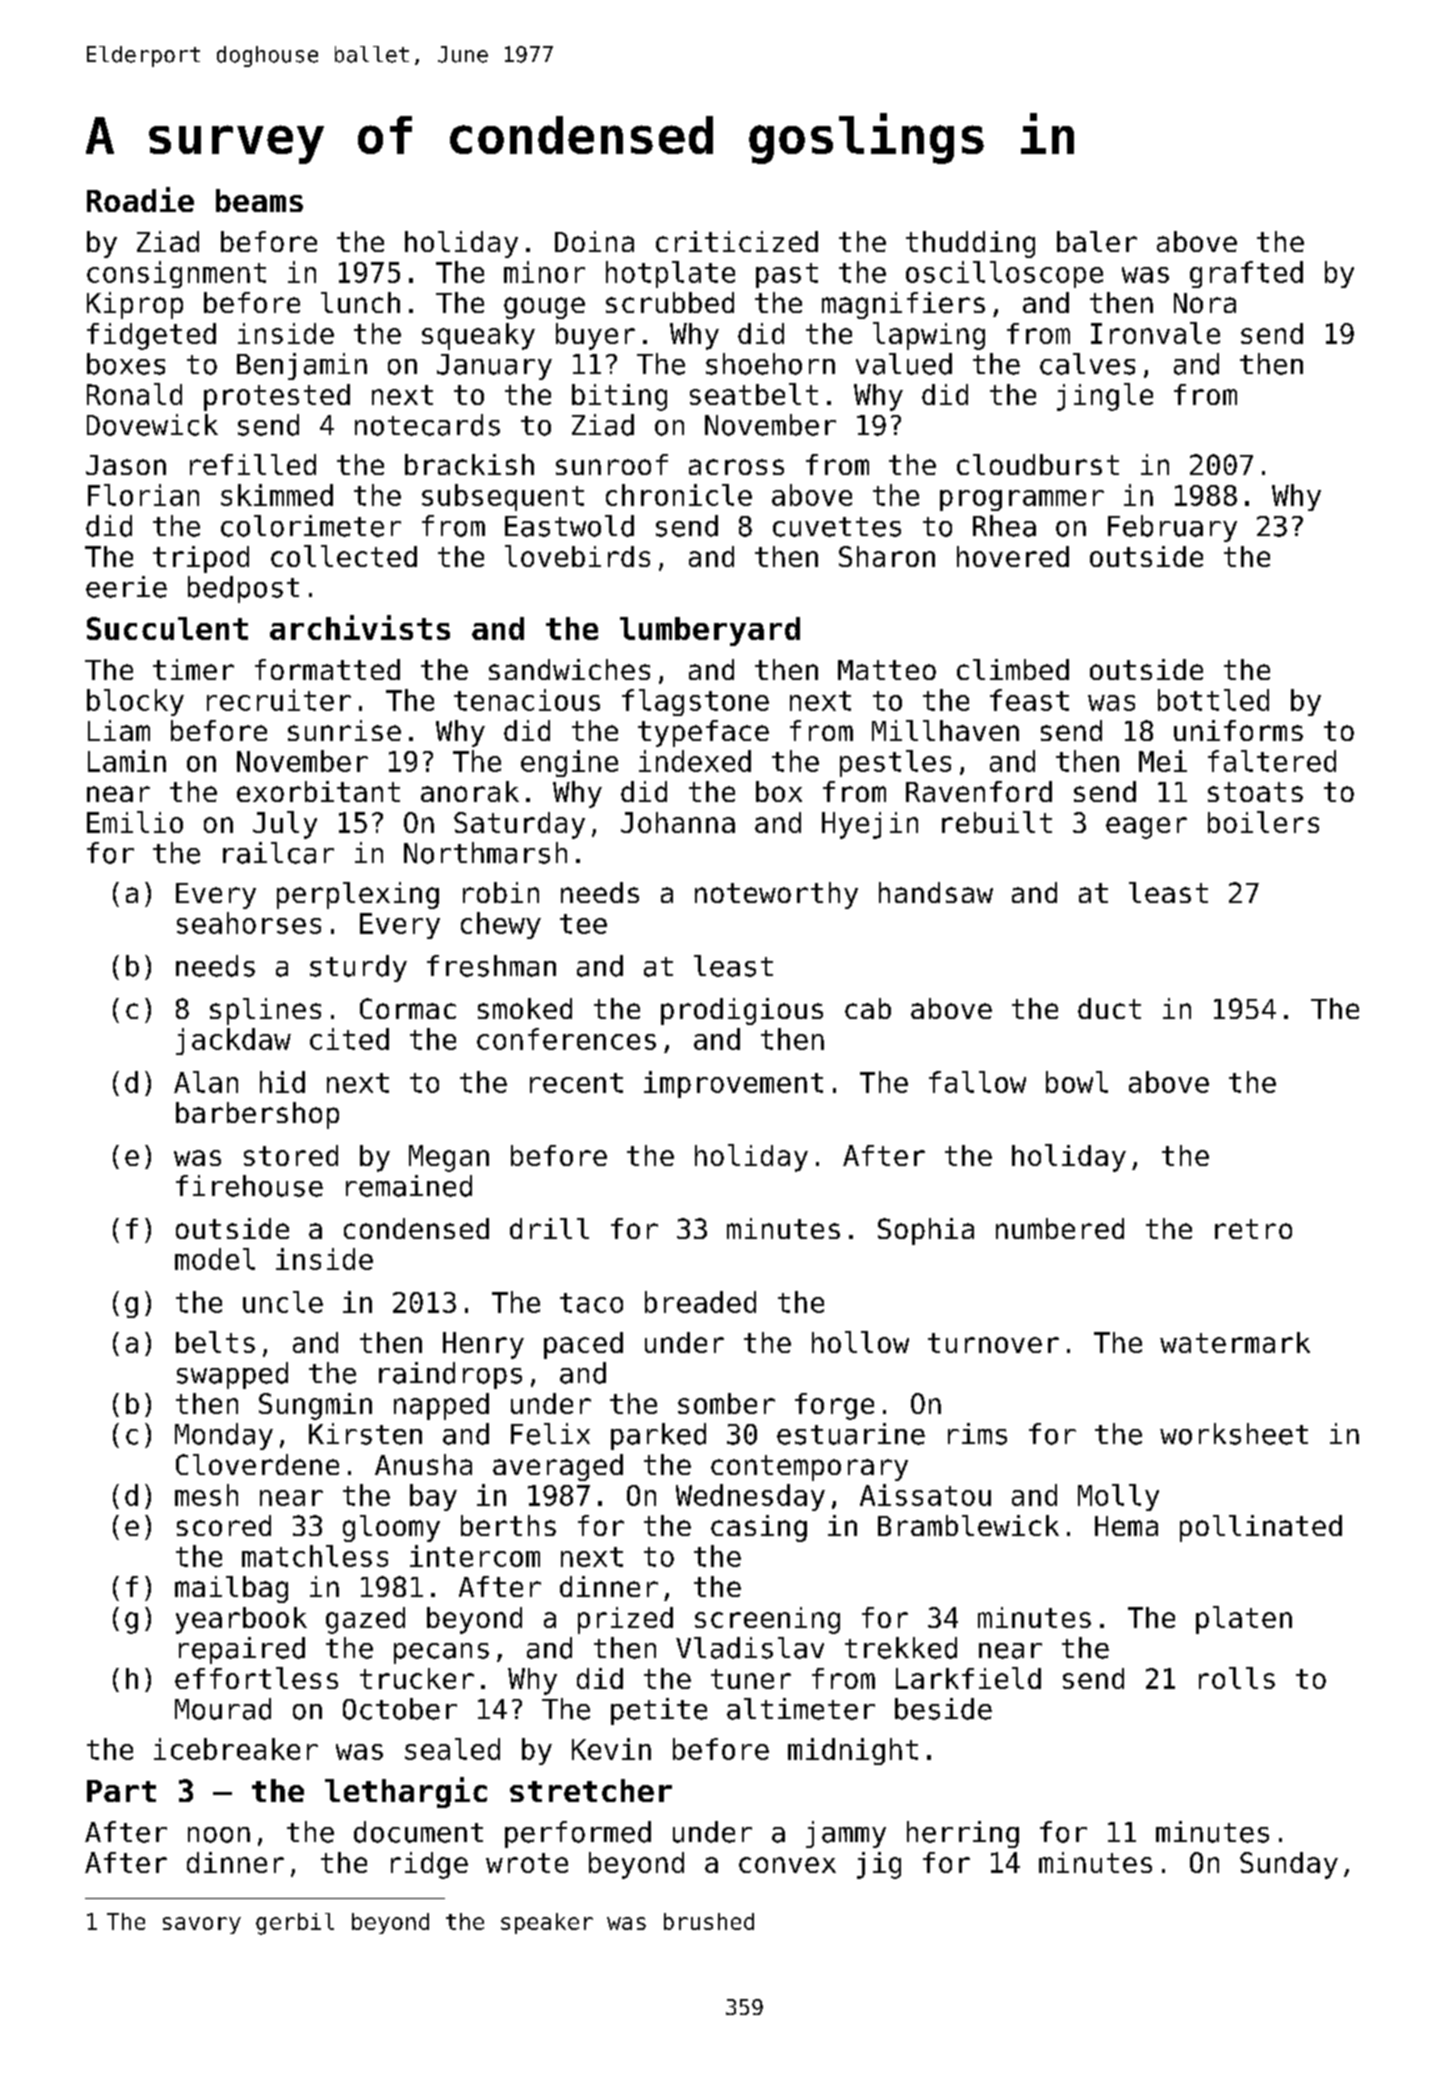 The height and width of the page is (2100, 1450). What do you see at coordinates (1163, 761) in the page?
I see `Mei` at bounding box center [1163, 761].
